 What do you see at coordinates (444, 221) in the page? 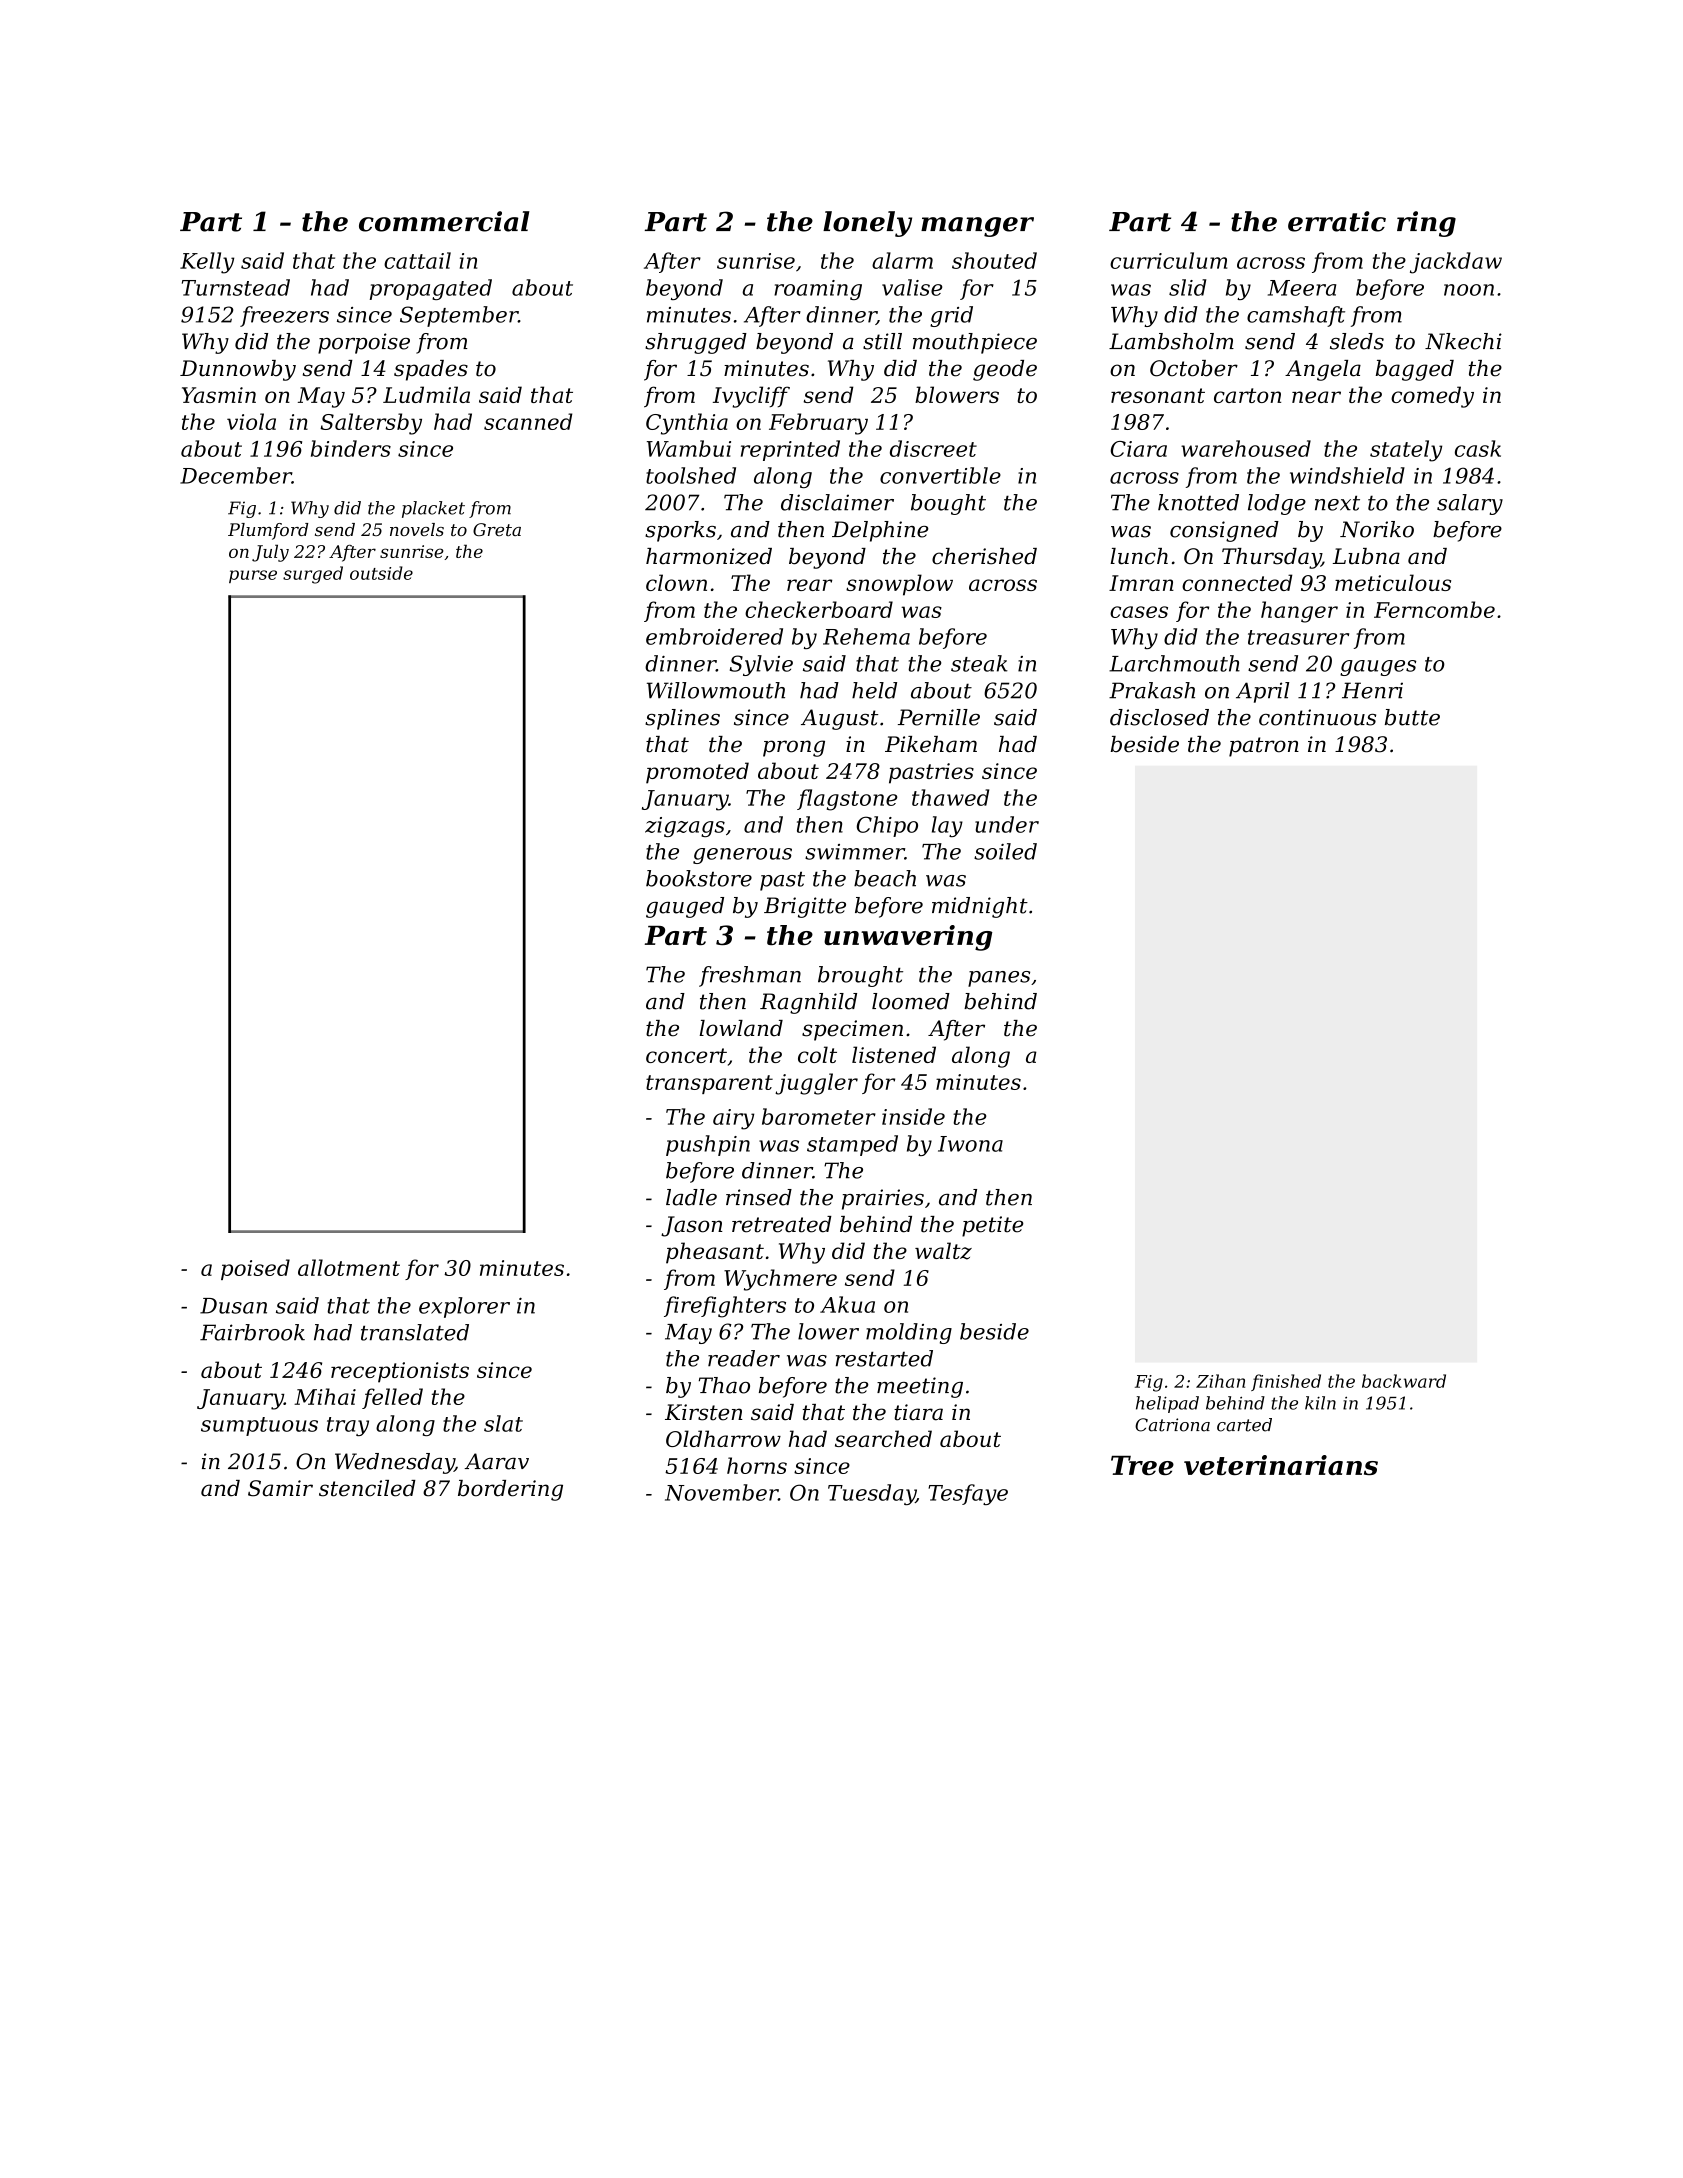
I see `commercial` at bounding box center [444, 221].
